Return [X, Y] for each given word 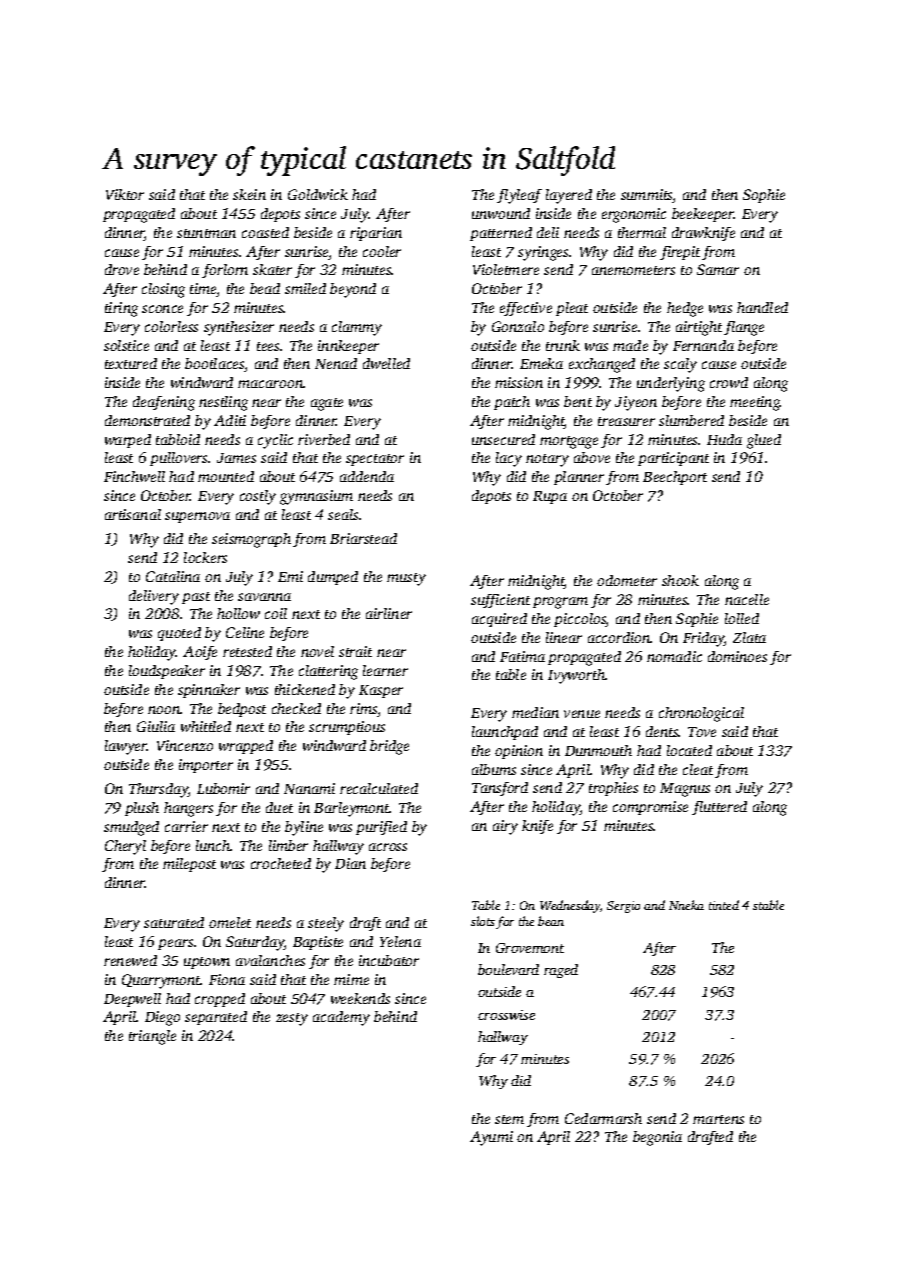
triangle [152, 1037]
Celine [245, 632]
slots [483, 921]
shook [680, 580]
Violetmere [506, 269]
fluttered [719, 808]
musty [406, 579]
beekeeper [703, 215]
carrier [186, 826]
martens [718, 1119]
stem [509, 1119]
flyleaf [519, 196]
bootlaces [215, 365]
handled [762, 307]
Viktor [125, 194]
